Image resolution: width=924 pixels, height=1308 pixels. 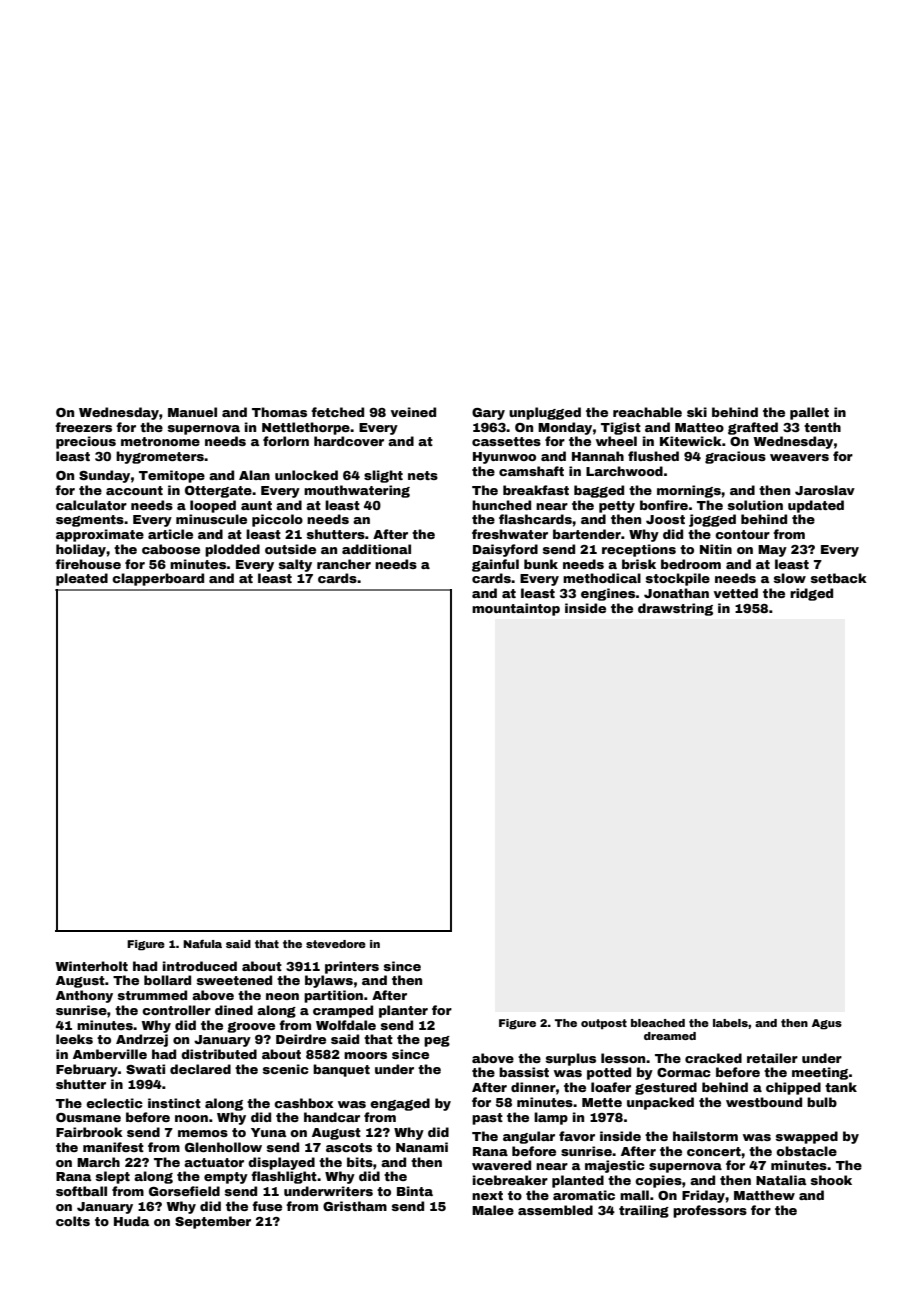 I want to click on pallet, so click(x=809, y=413).
